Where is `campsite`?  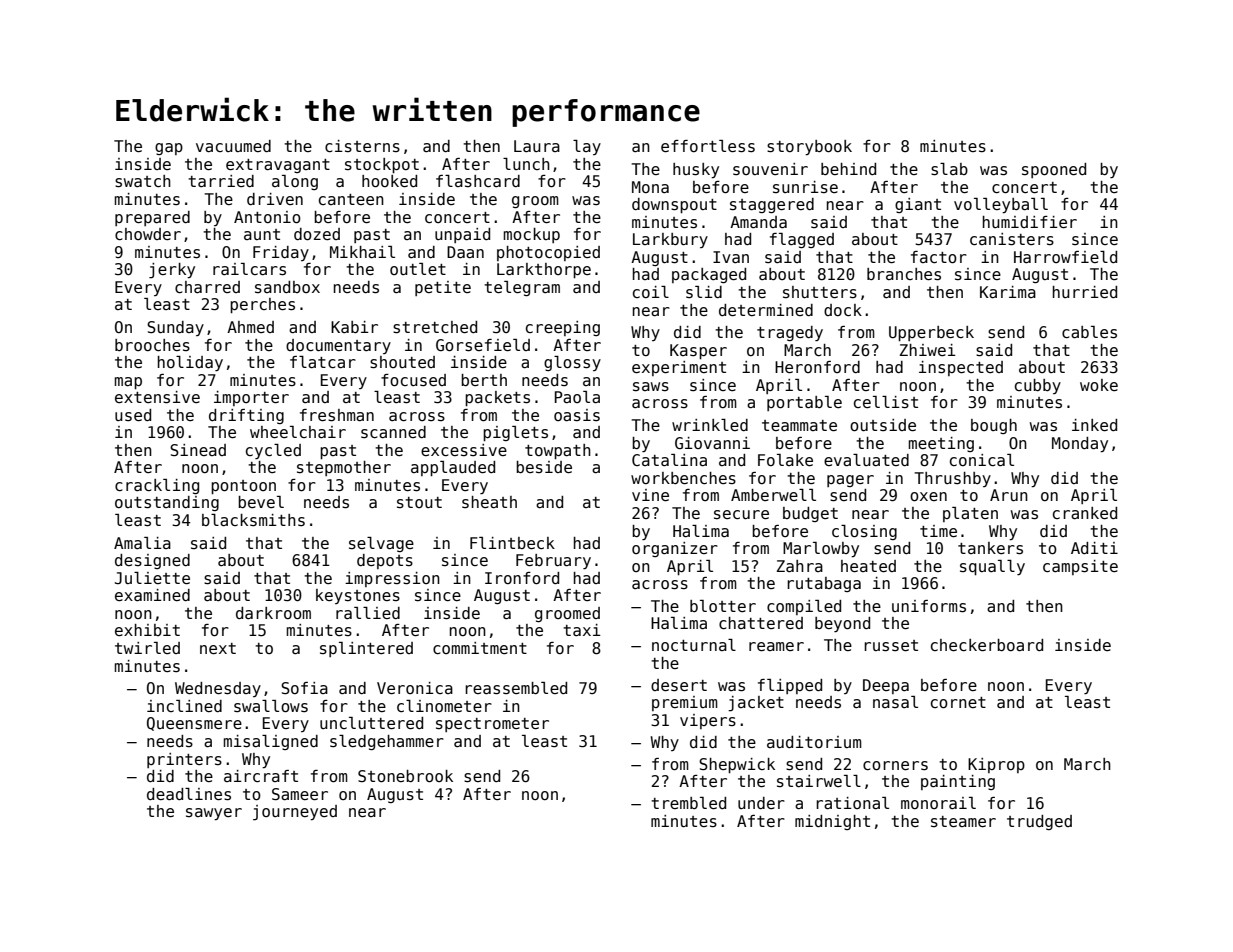 campsite is located at coordinates (1080, 567).
